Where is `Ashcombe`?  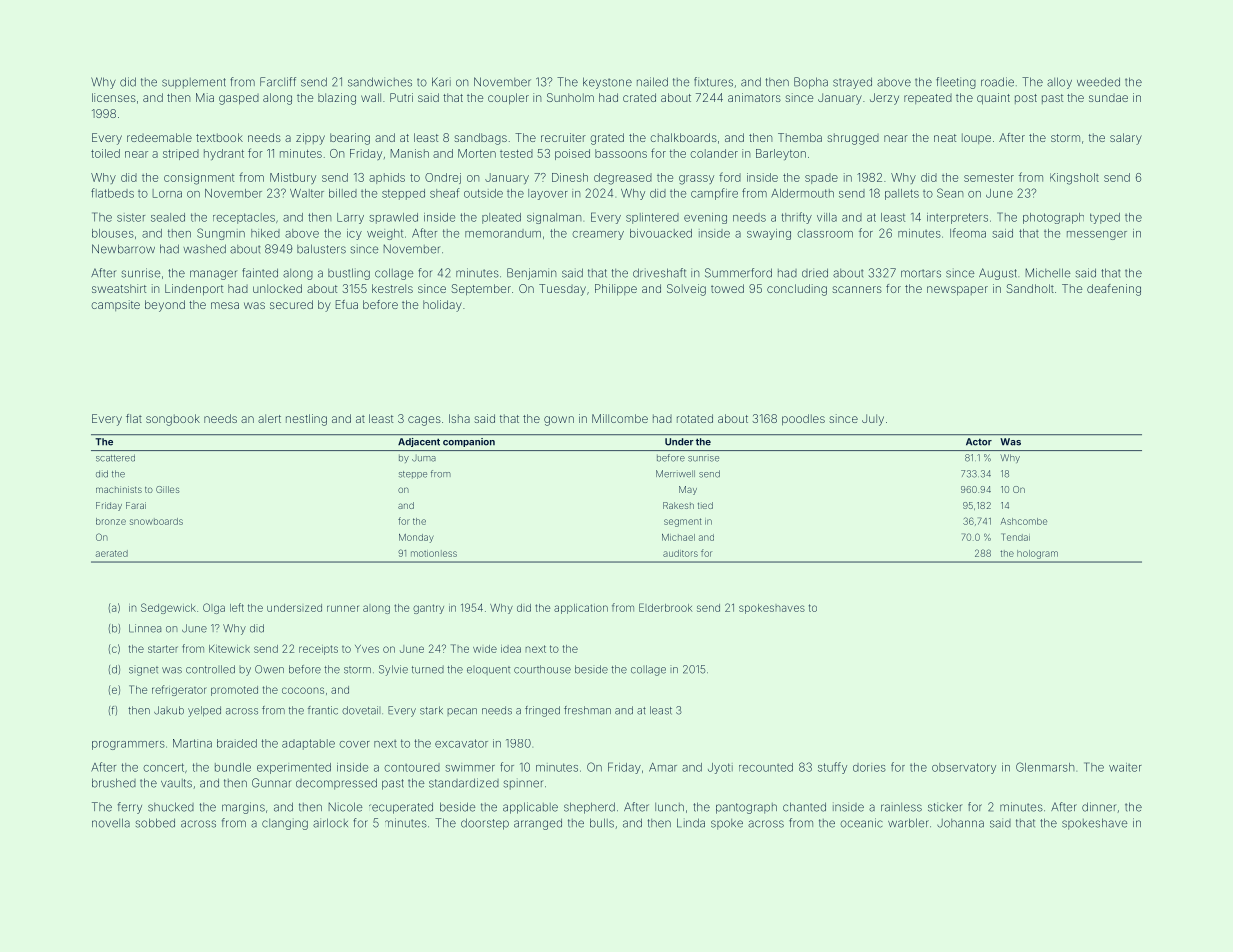
Ashcombe is located at coordinates (1024, 521).
